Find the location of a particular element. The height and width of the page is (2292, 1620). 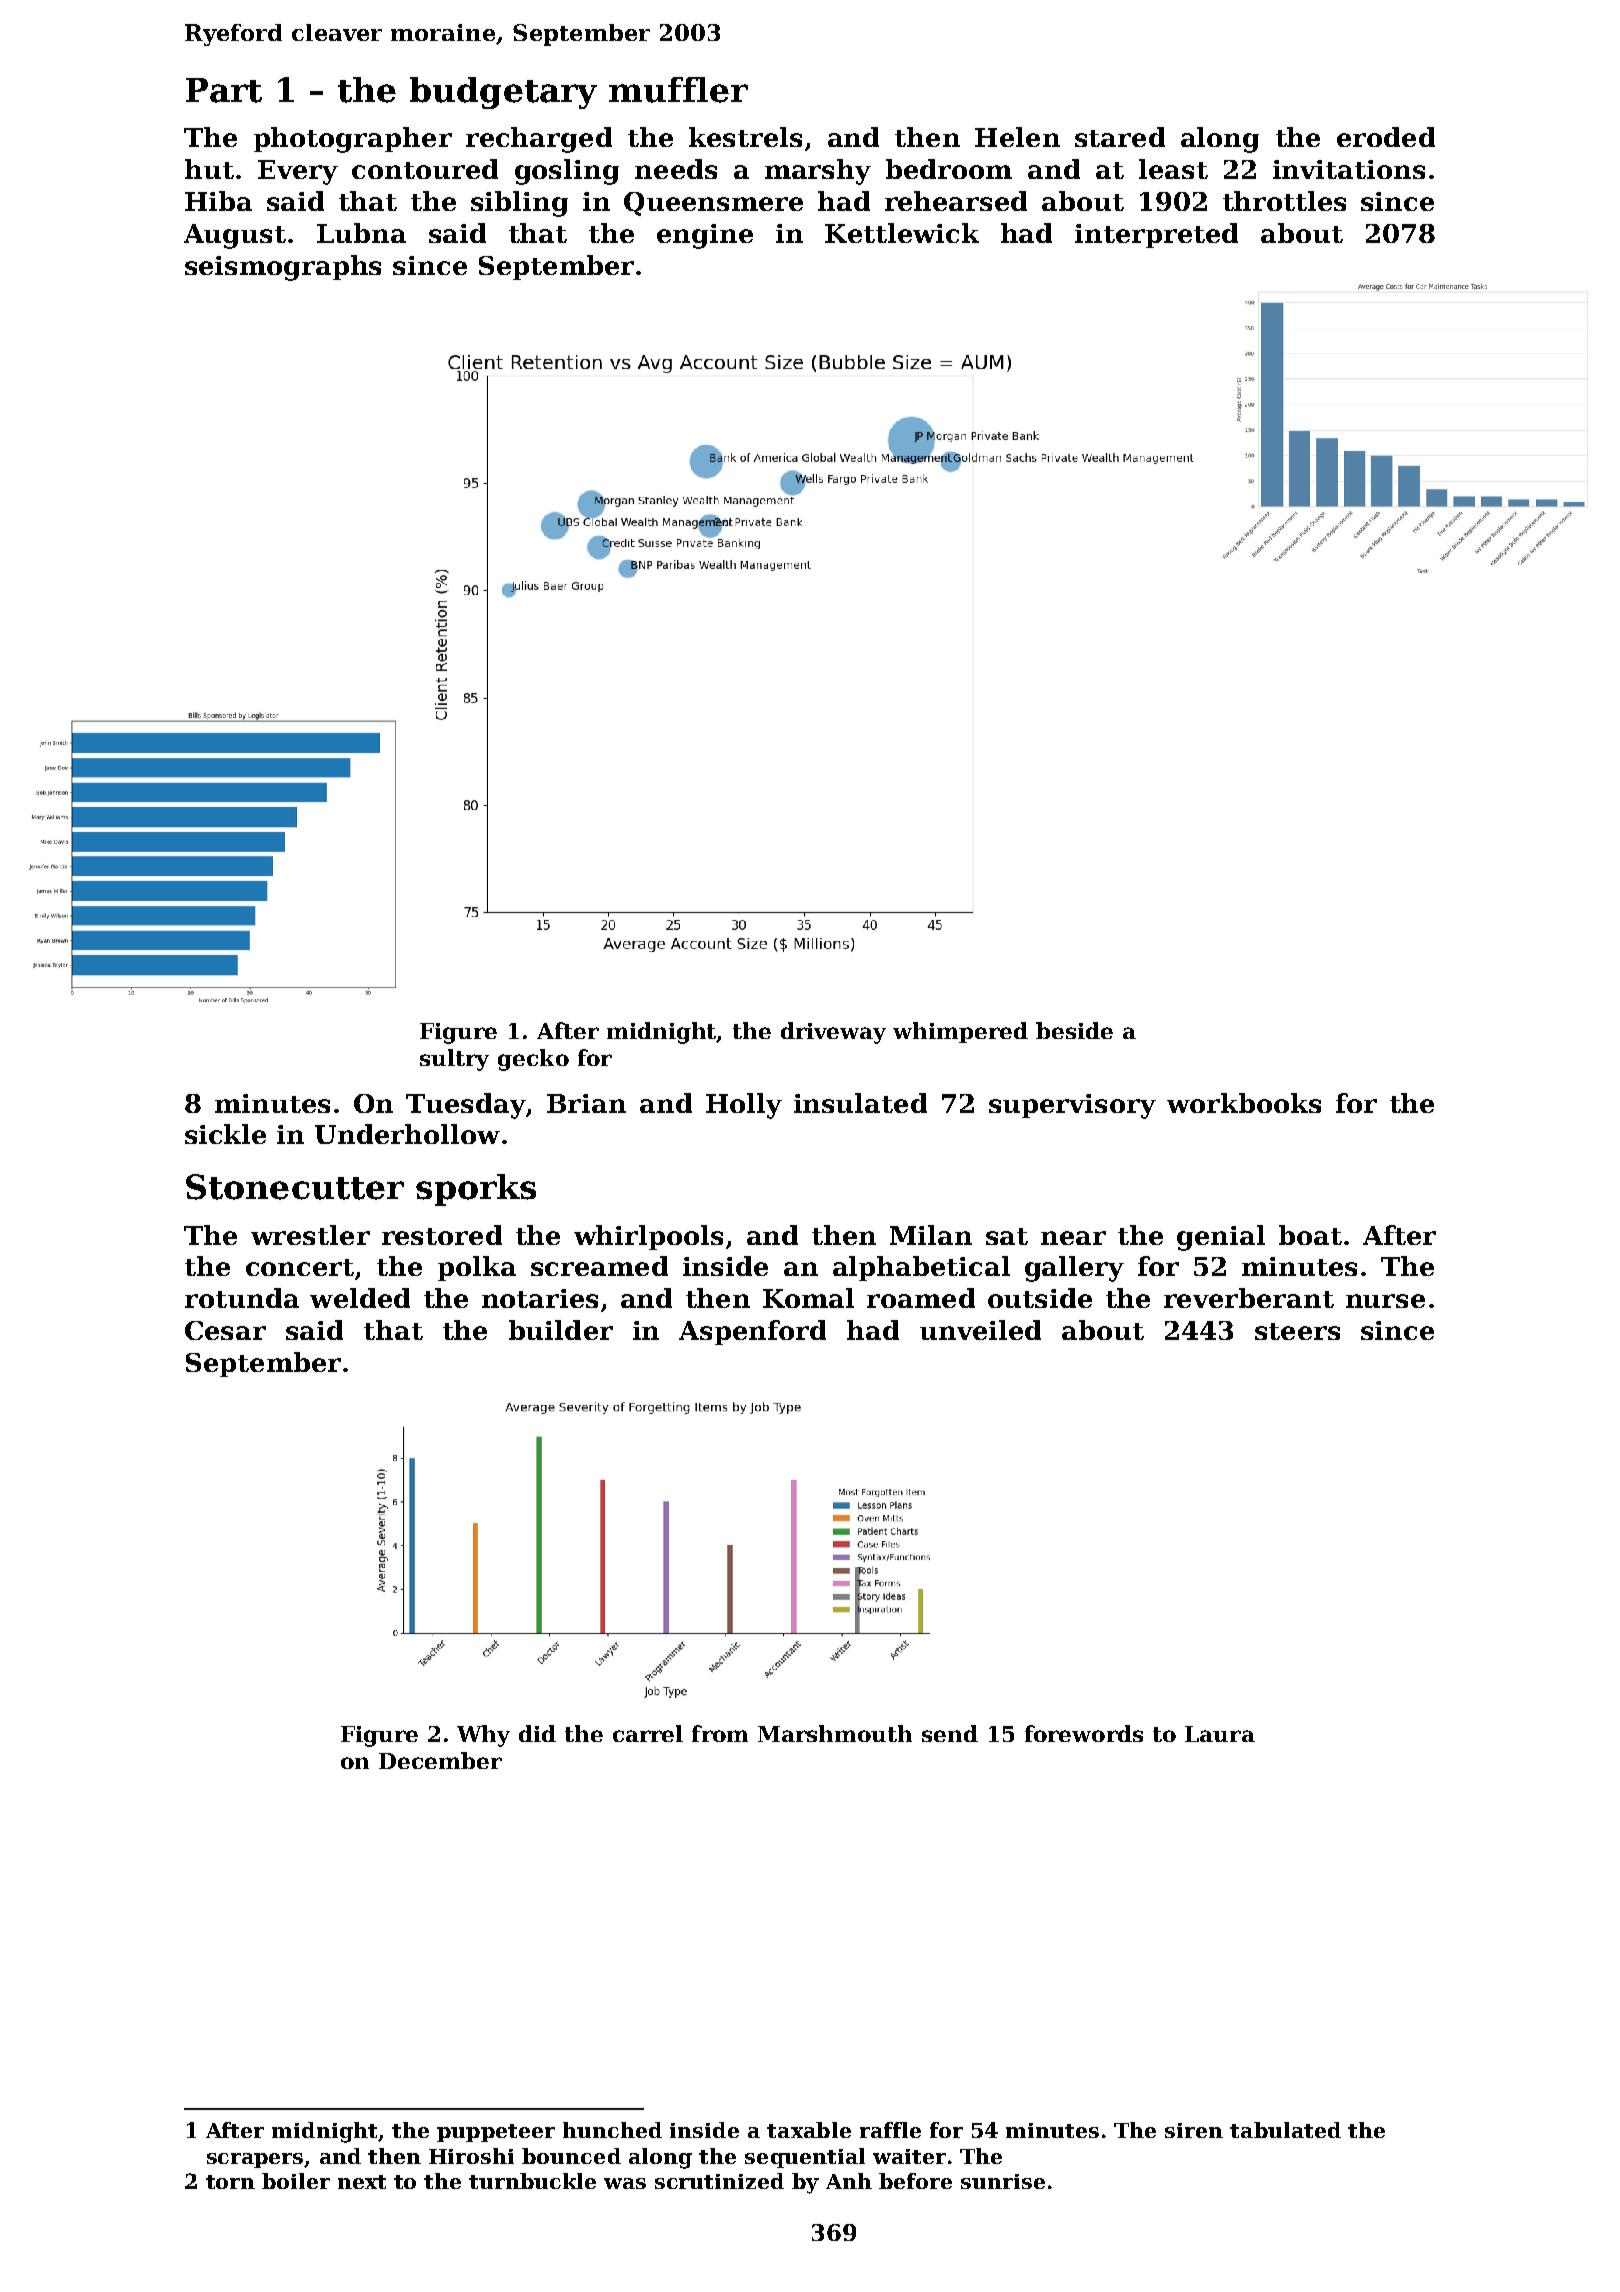

scrapers is located at coordinates (255, 2160).
